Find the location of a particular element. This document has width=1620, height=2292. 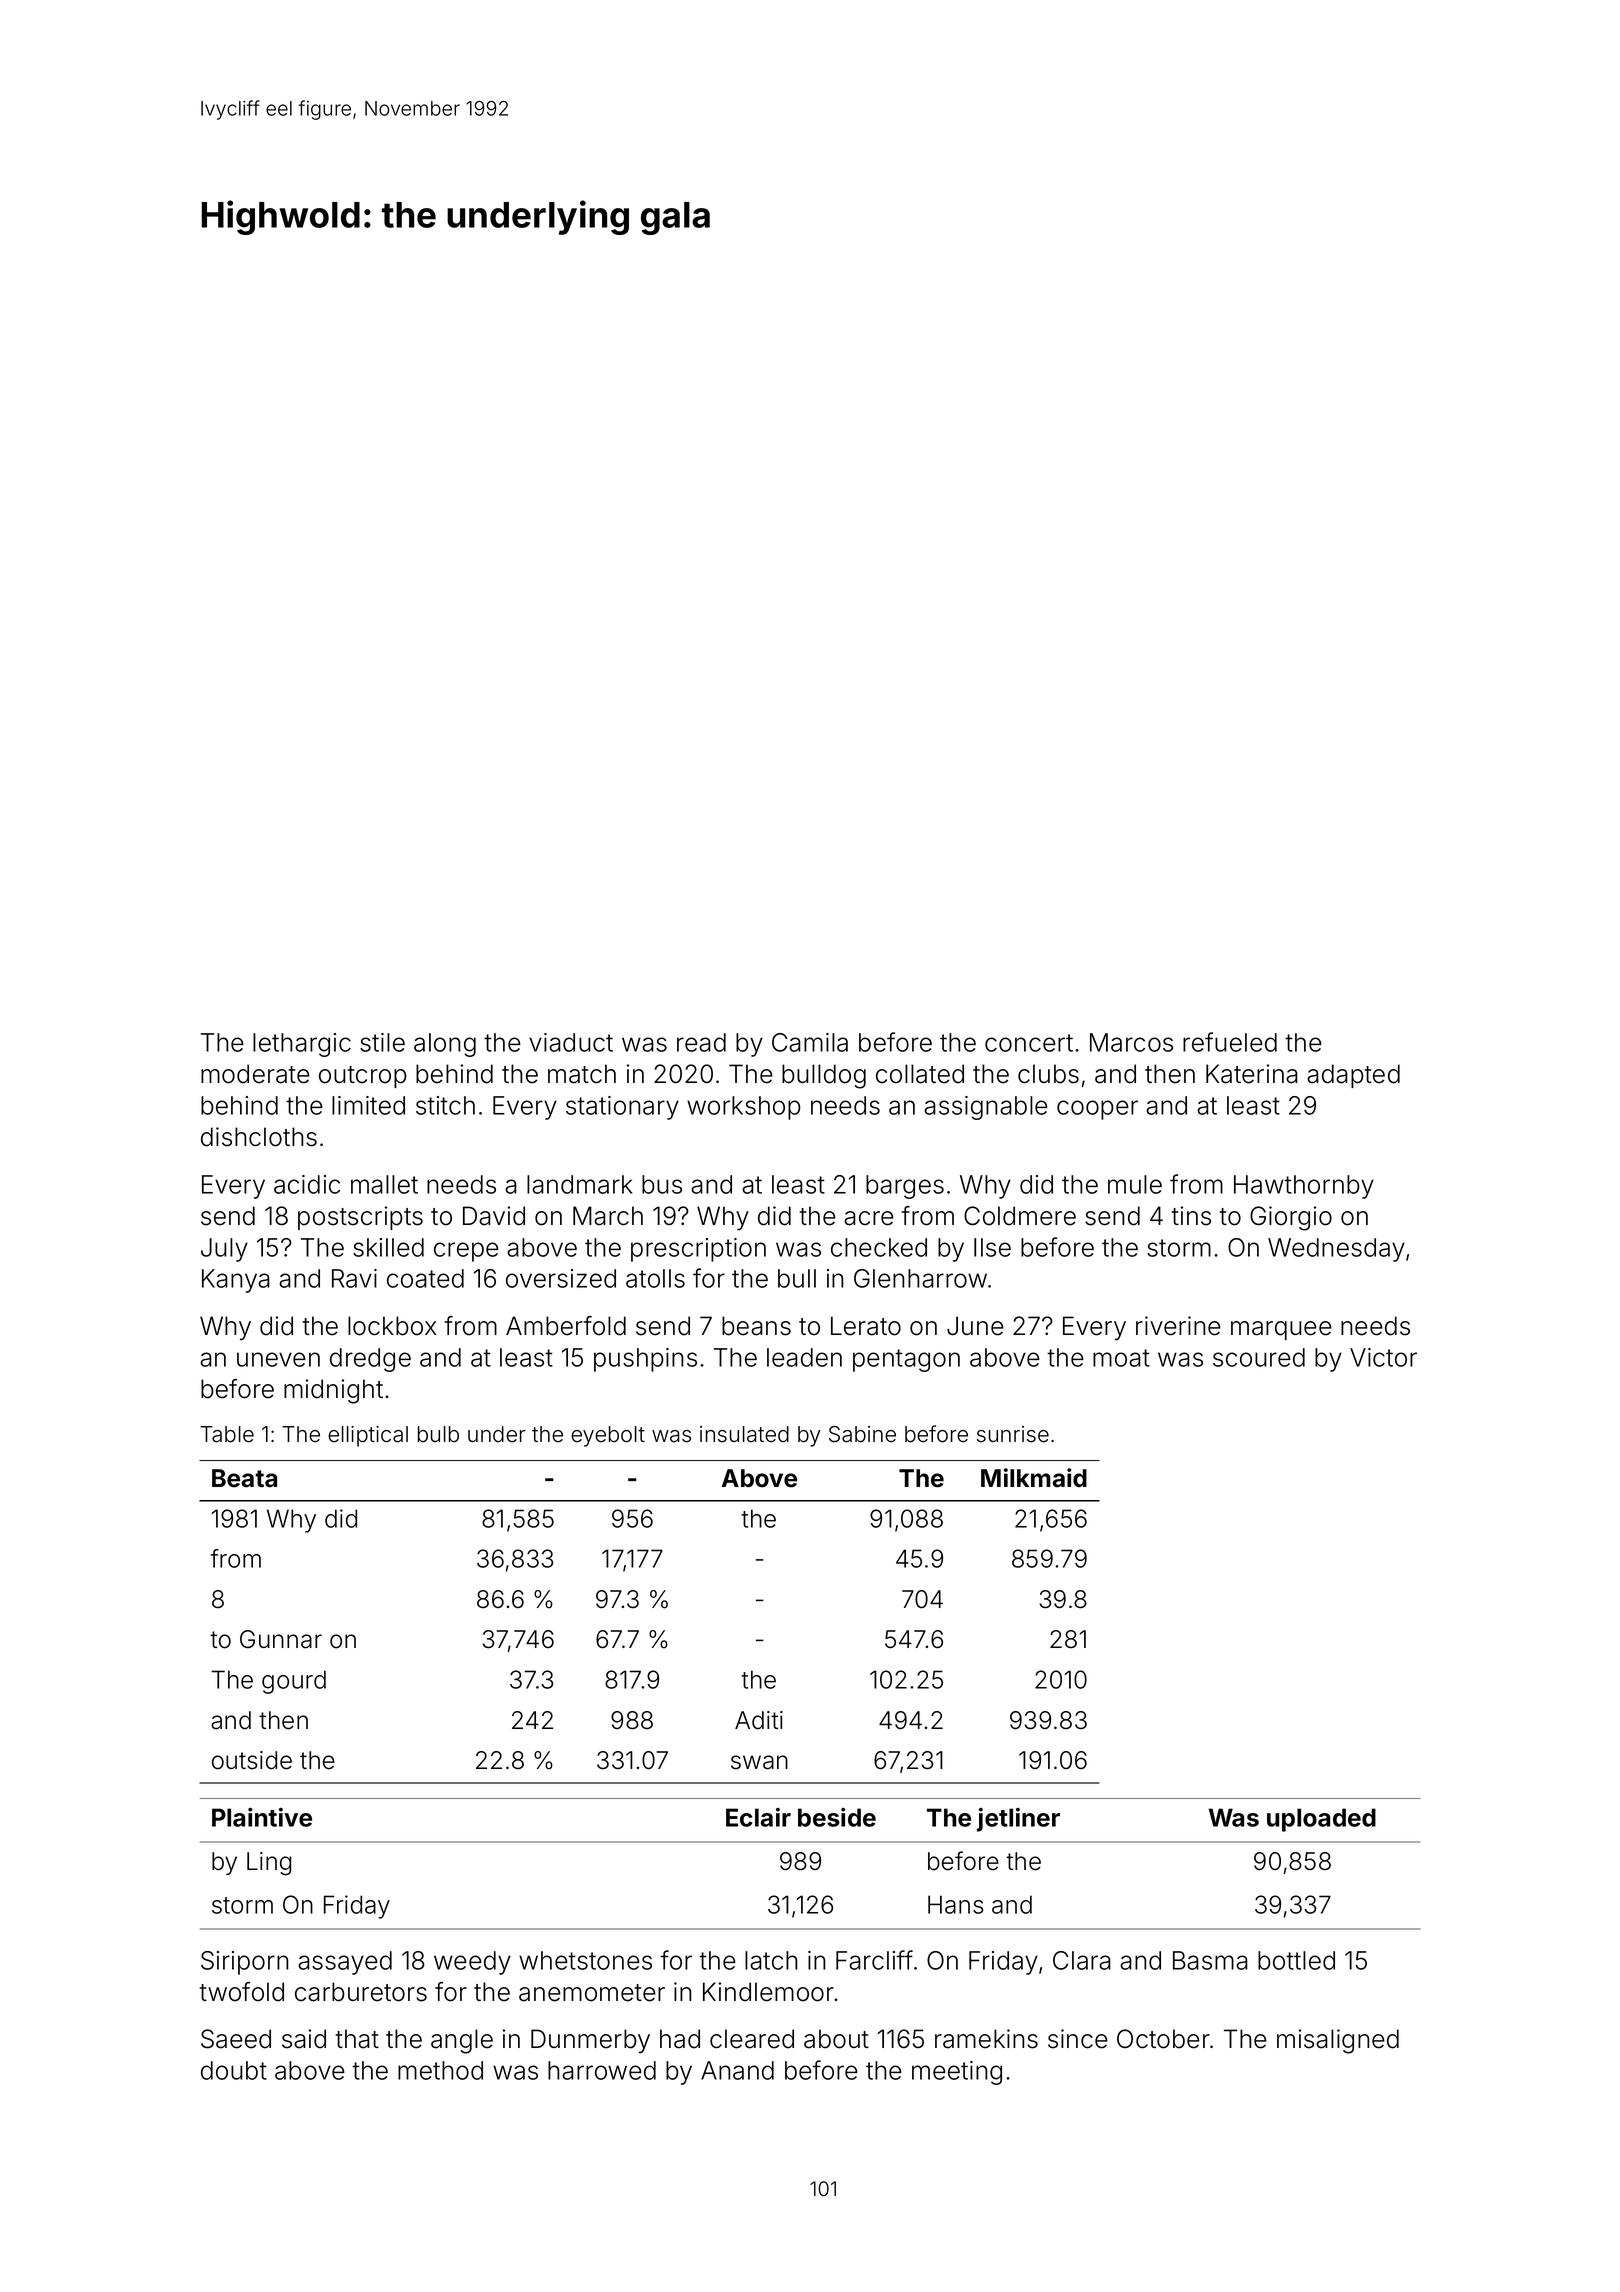

meeting is located at coordinates (957, 2073).
